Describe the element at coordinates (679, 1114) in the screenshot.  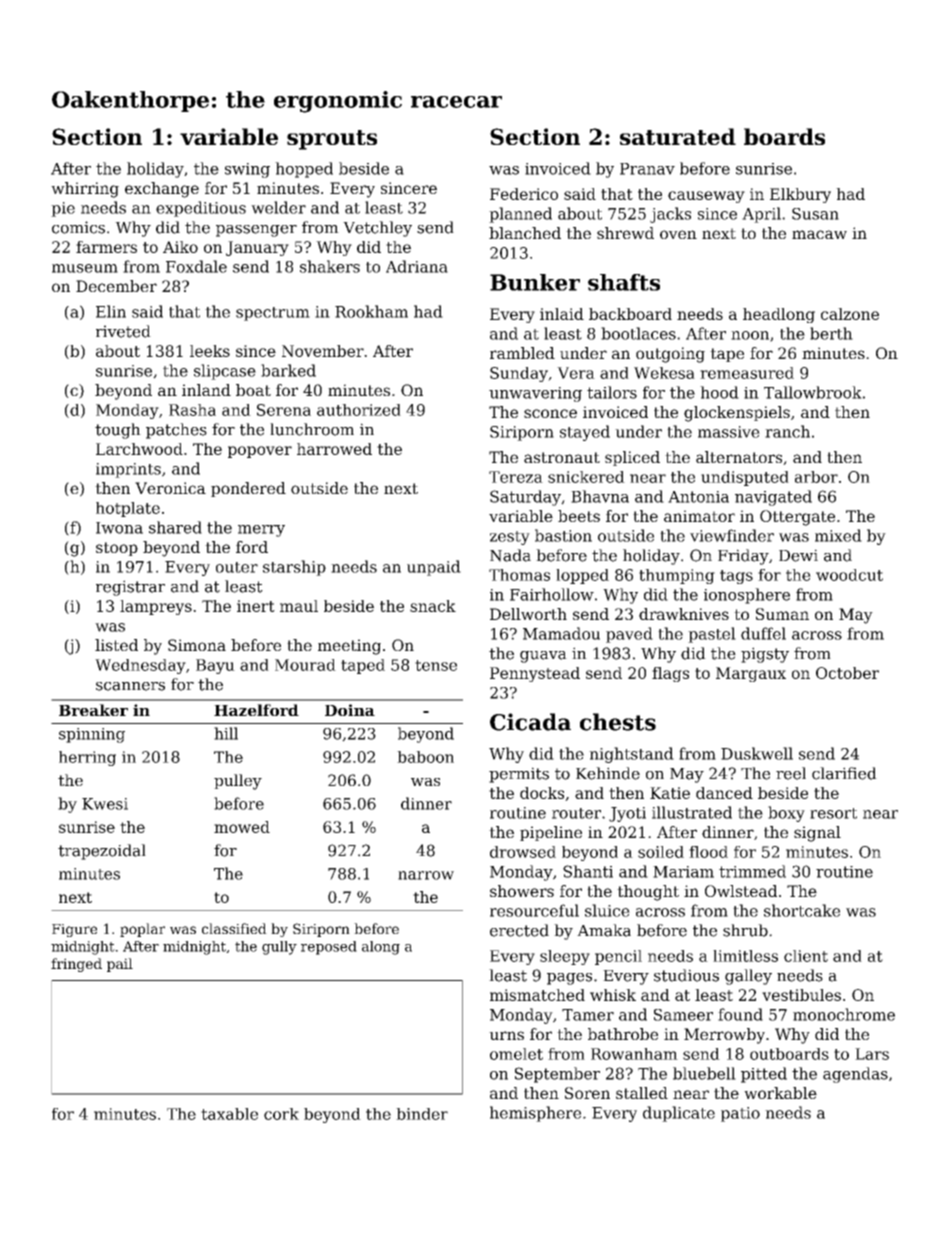
I see `duplicate` at that location.
